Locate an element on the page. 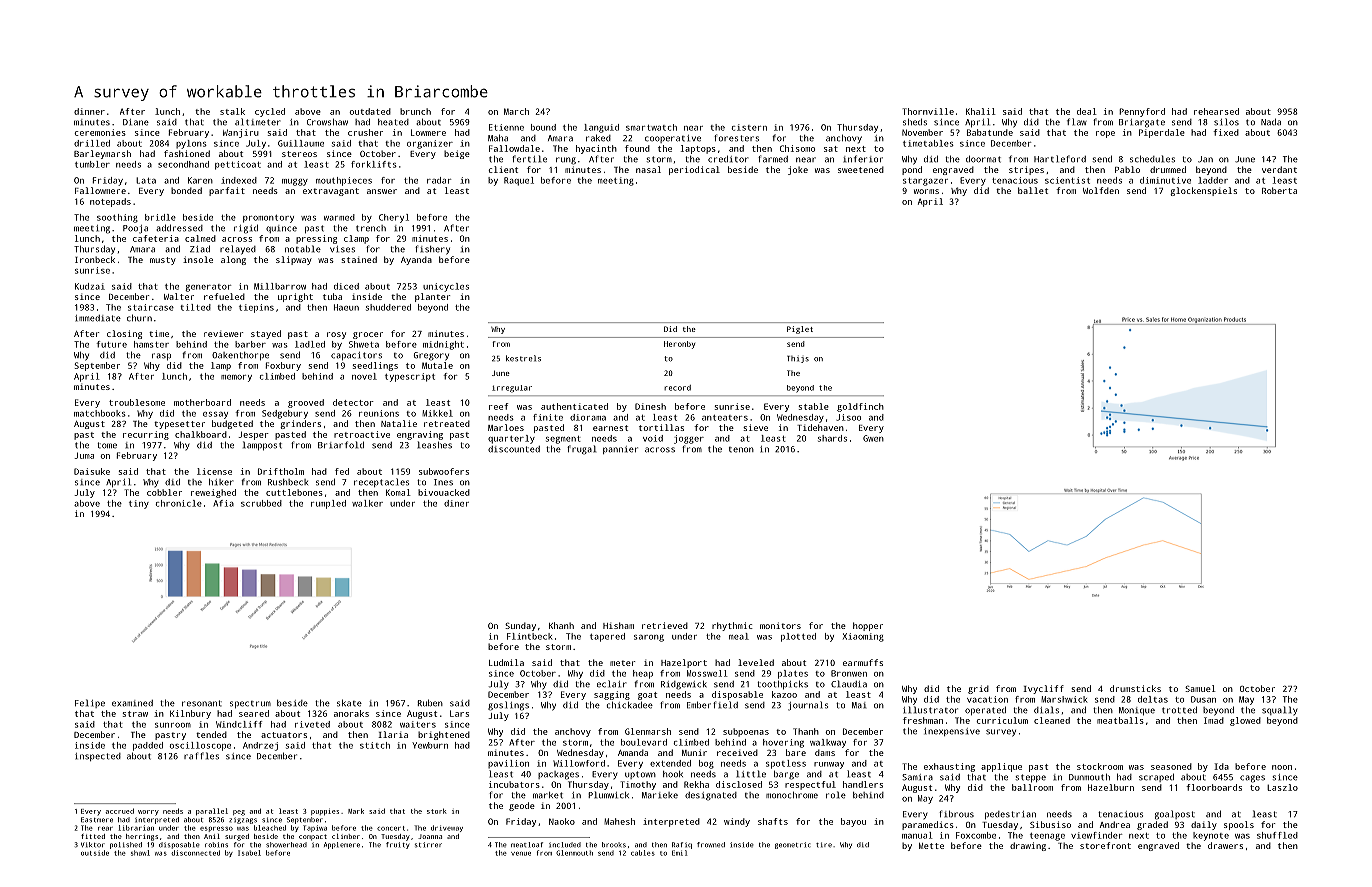  receptacles is located at coordinates (381, 482).
